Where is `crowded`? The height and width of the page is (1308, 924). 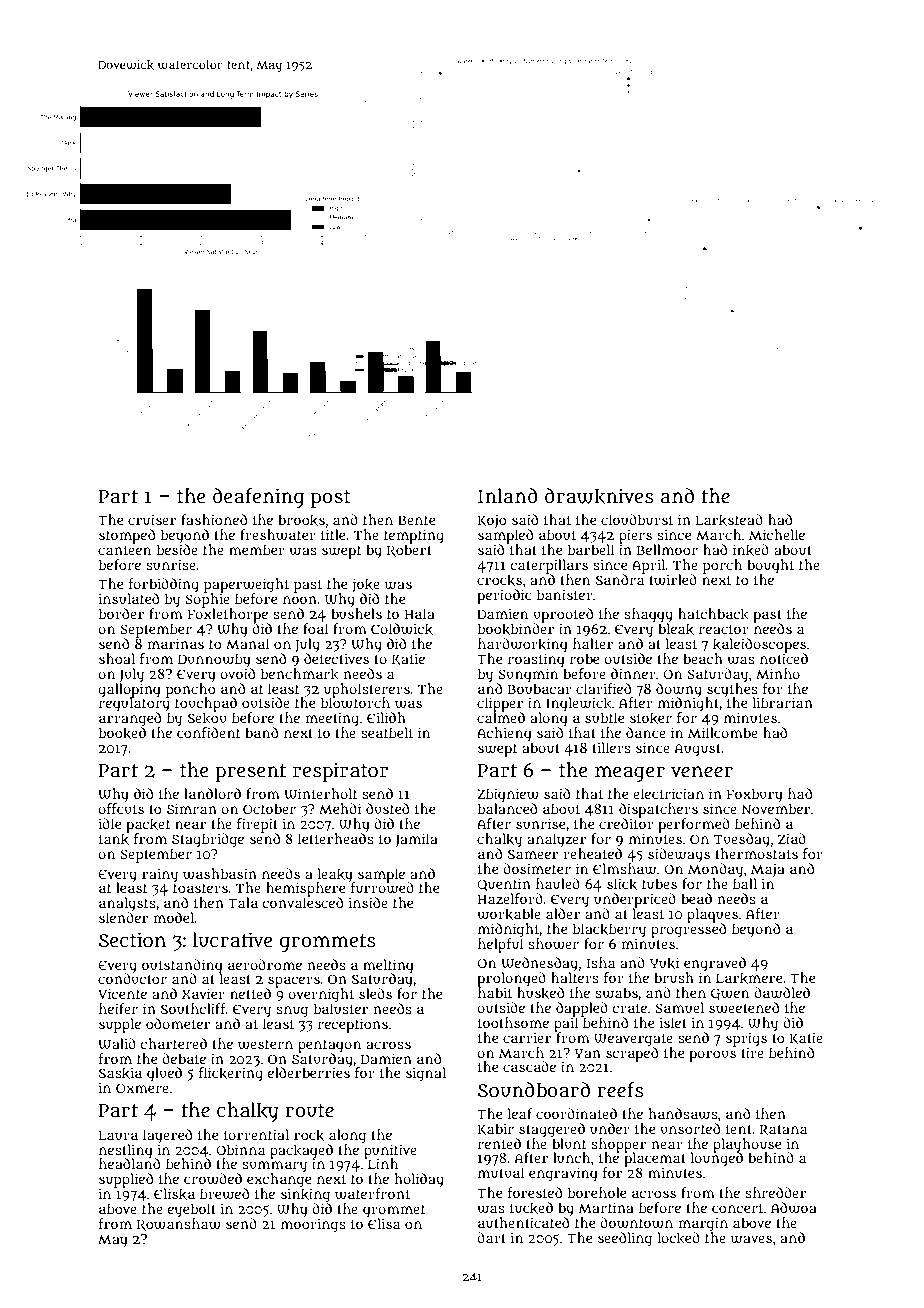
crowded is located at coordinates (213, 1179).
